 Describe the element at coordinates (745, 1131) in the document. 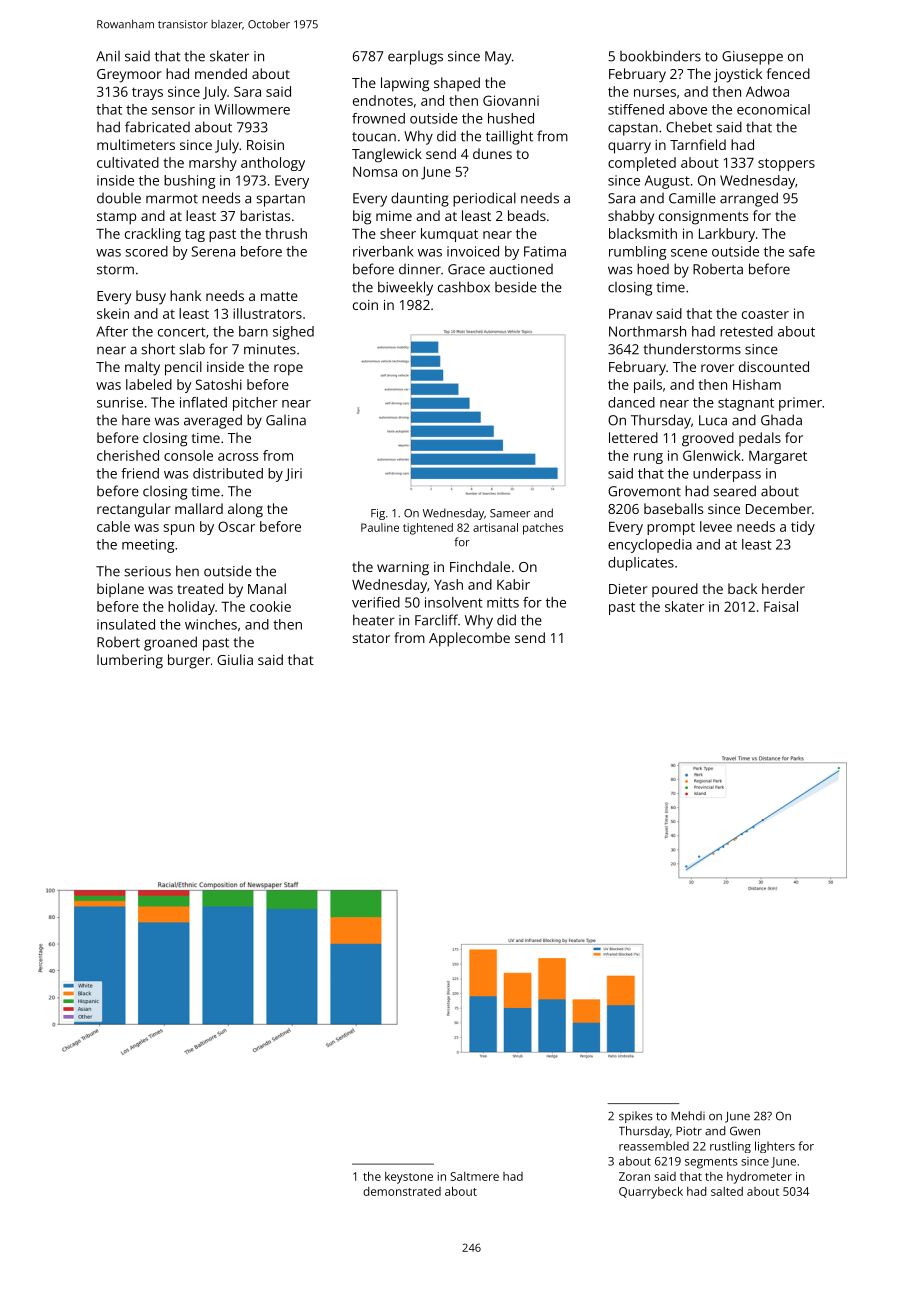

I see `Gwen` at that location.
